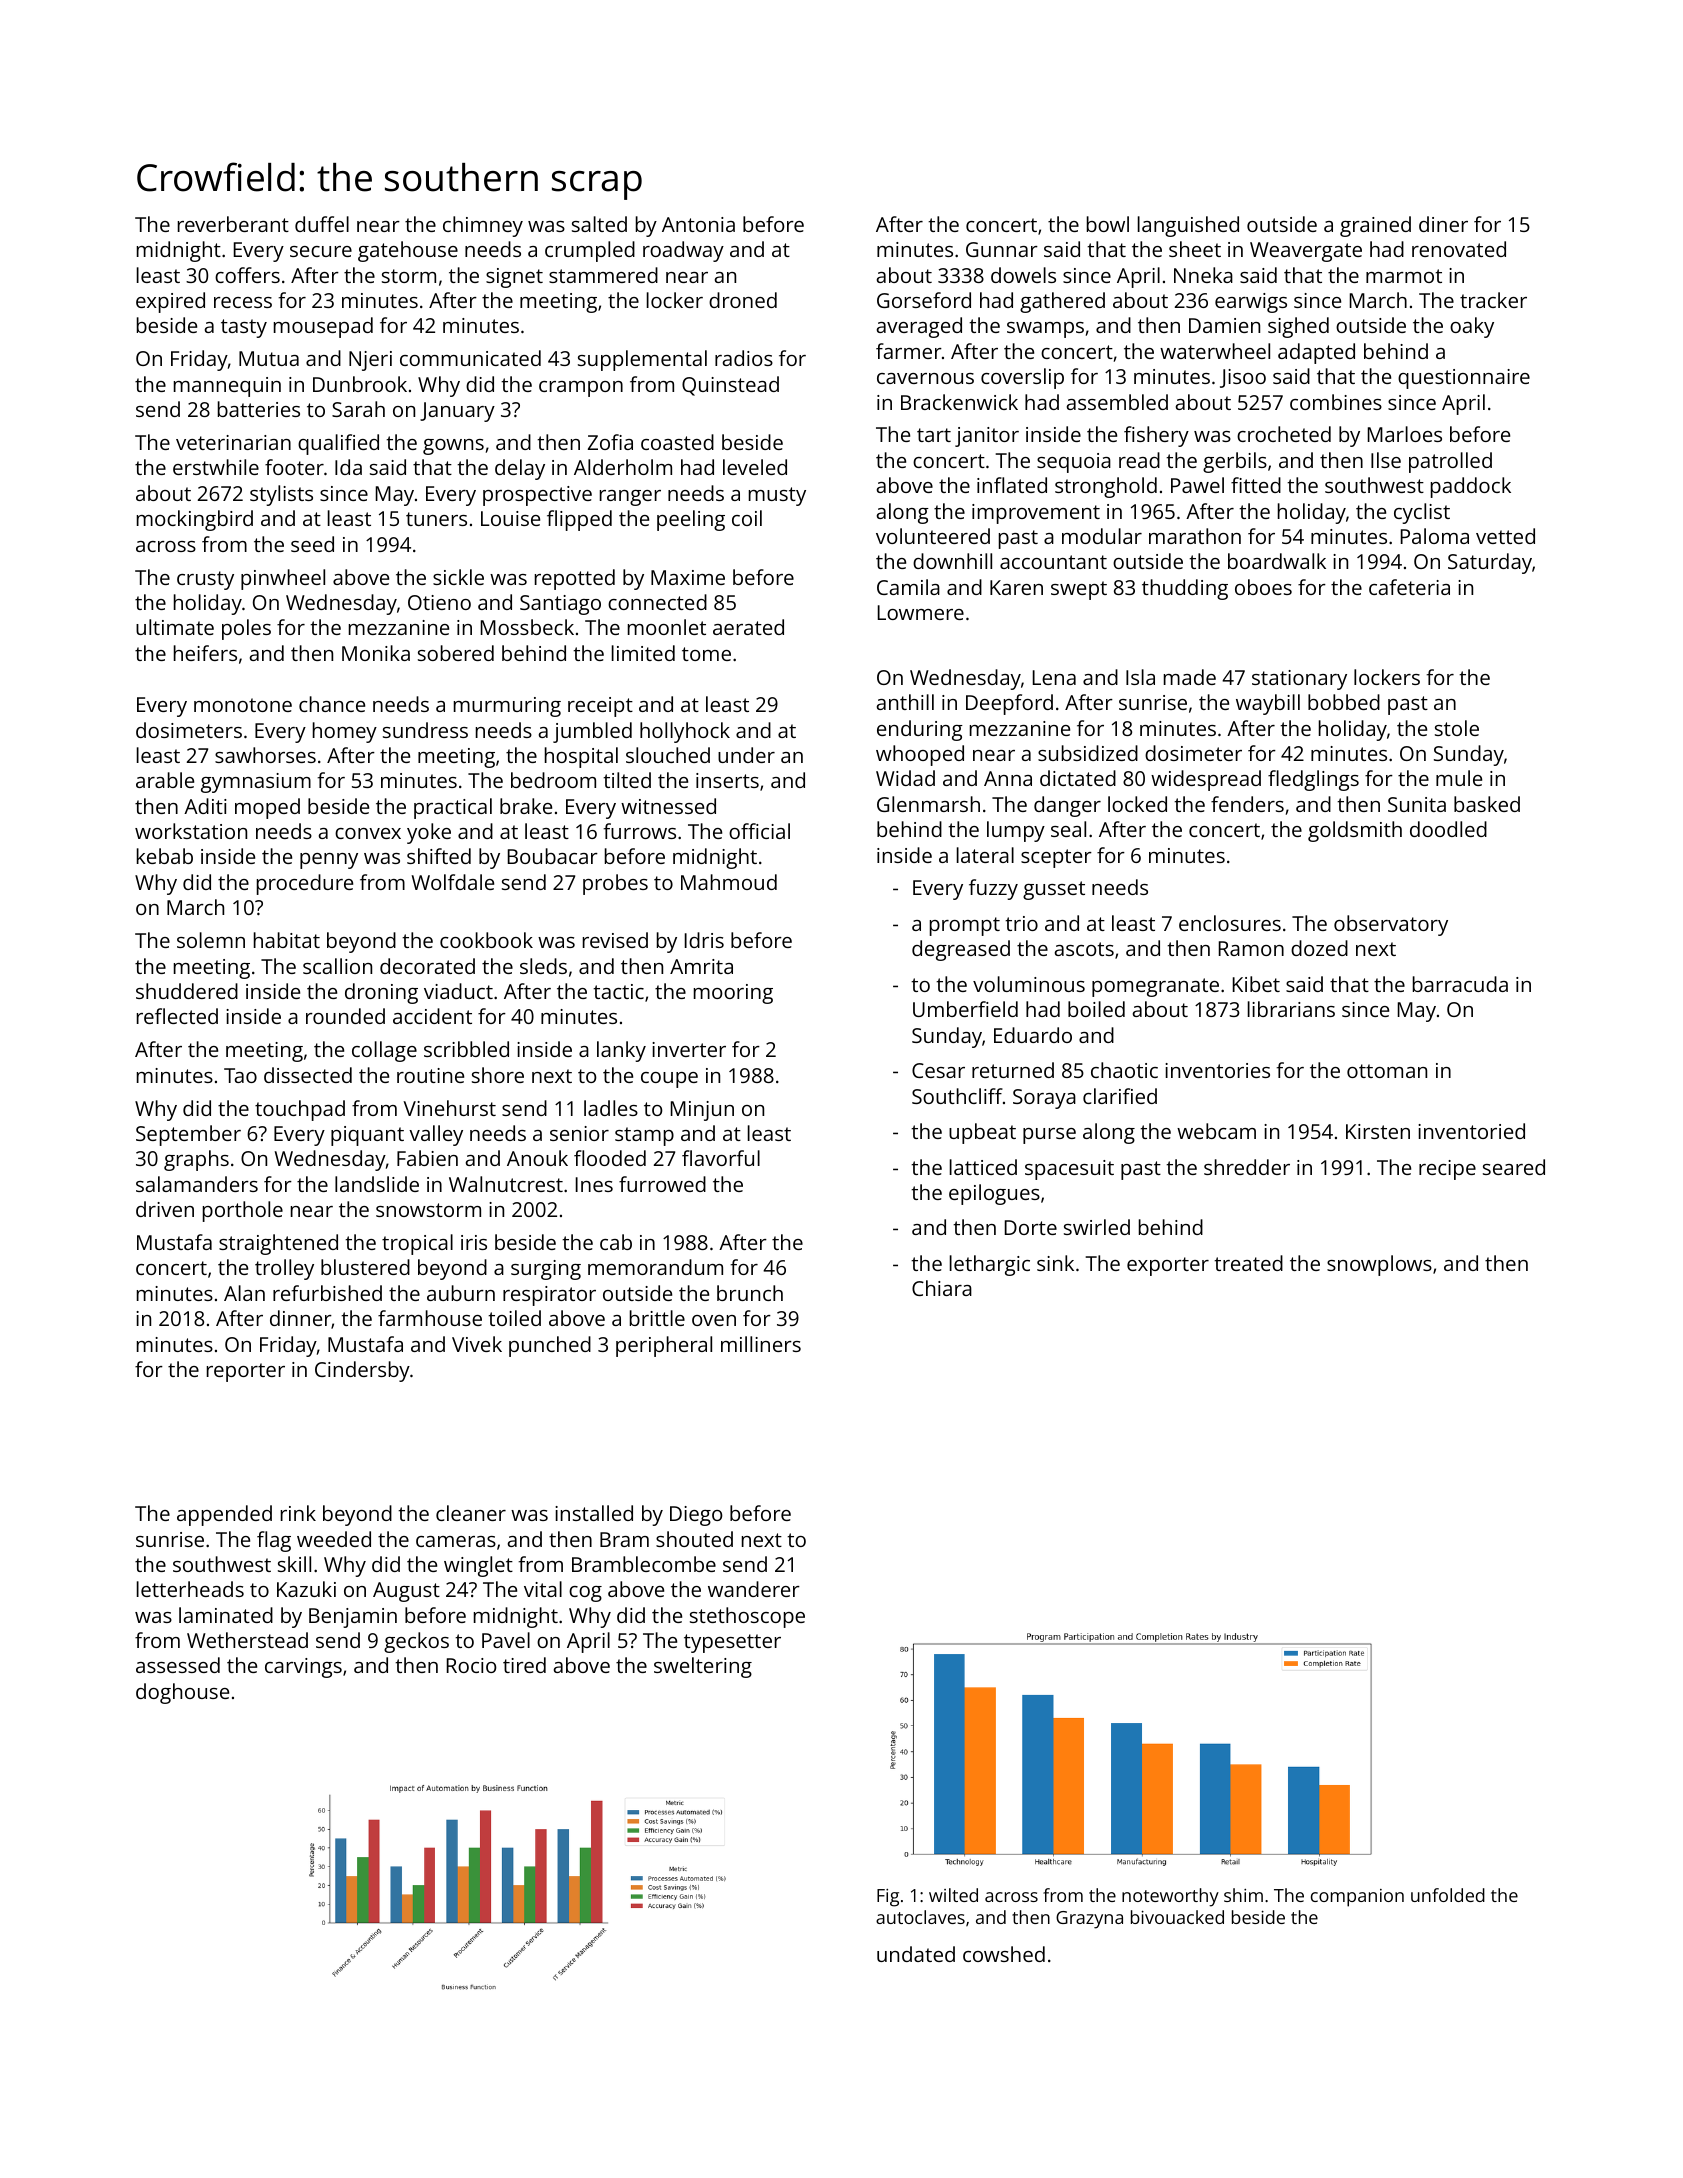 The height and width of the page is (2178, 1683). I want to click on oven, so click(714, 1320).
